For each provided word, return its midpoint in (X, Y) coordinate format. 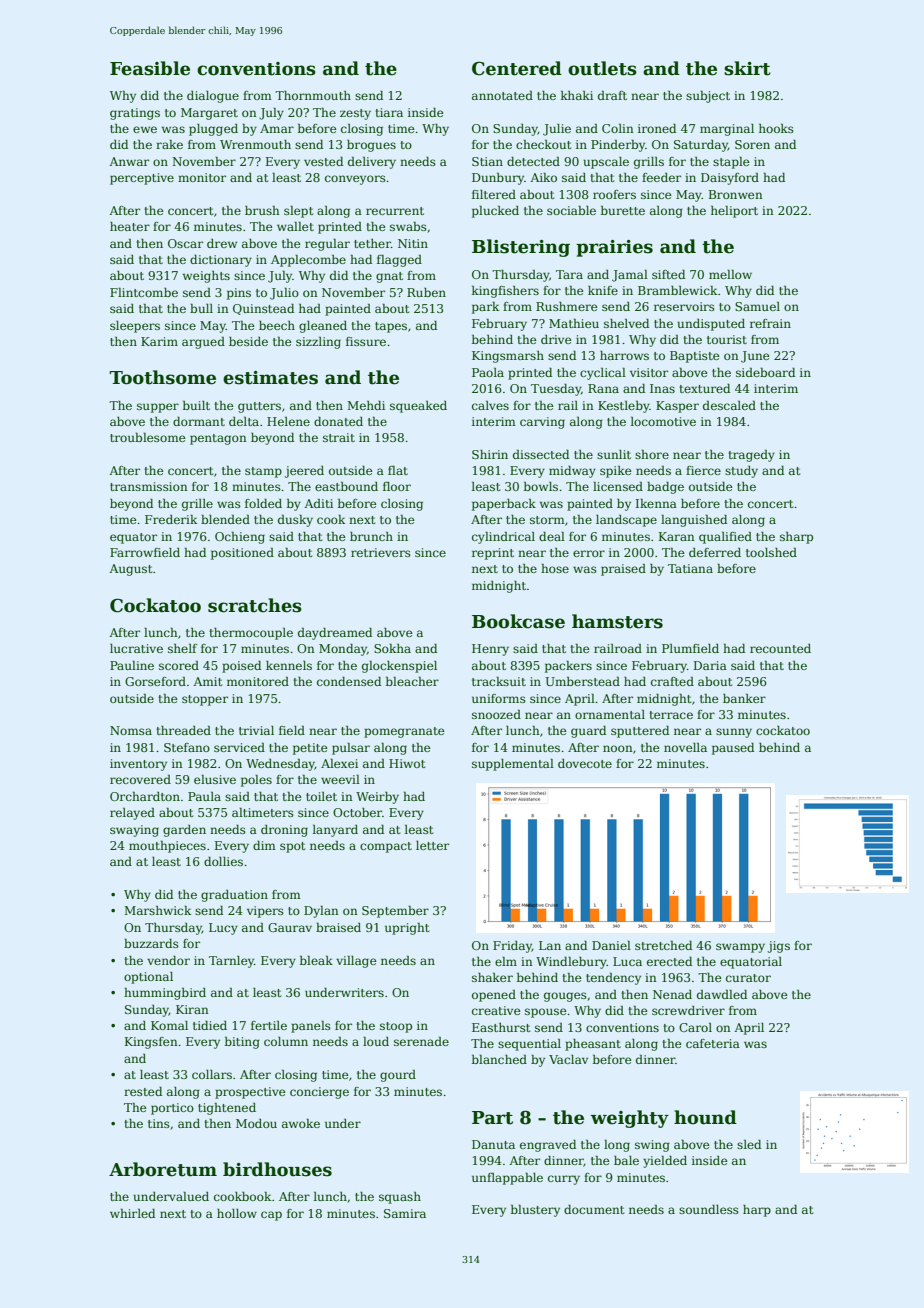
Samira (405, 1213)
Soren (752, 144)
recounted (780, 648)
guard (588, 732)
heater (130, 226)
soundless (709, 1209)
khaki (577, 95)
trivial (256, 730)
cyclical (603, 374)
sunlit (614, 454)
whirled (132, 1213)
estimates (270, 378)
